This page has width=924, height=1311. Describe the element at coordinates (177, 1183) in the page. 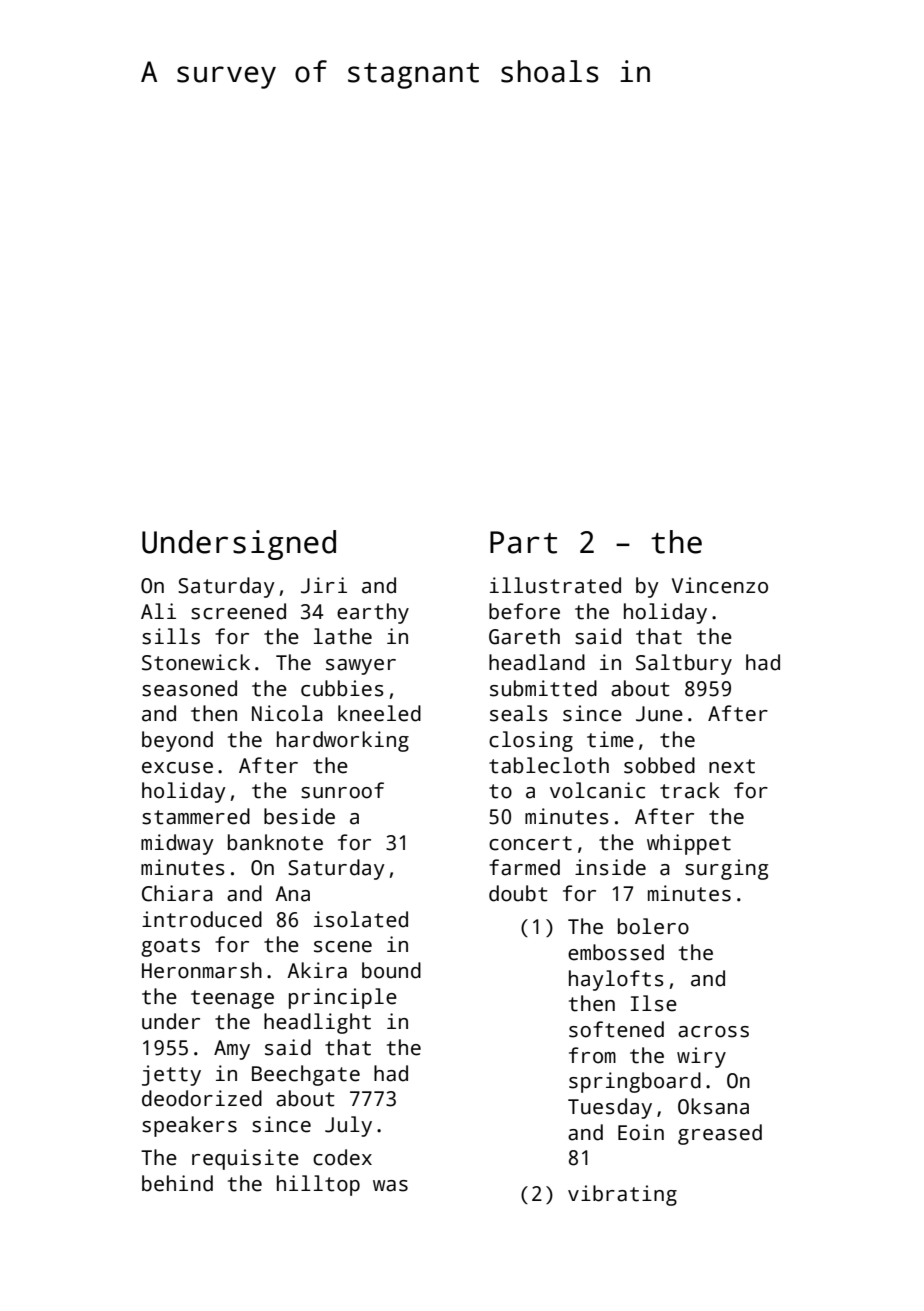

I see `behind` at that location.
